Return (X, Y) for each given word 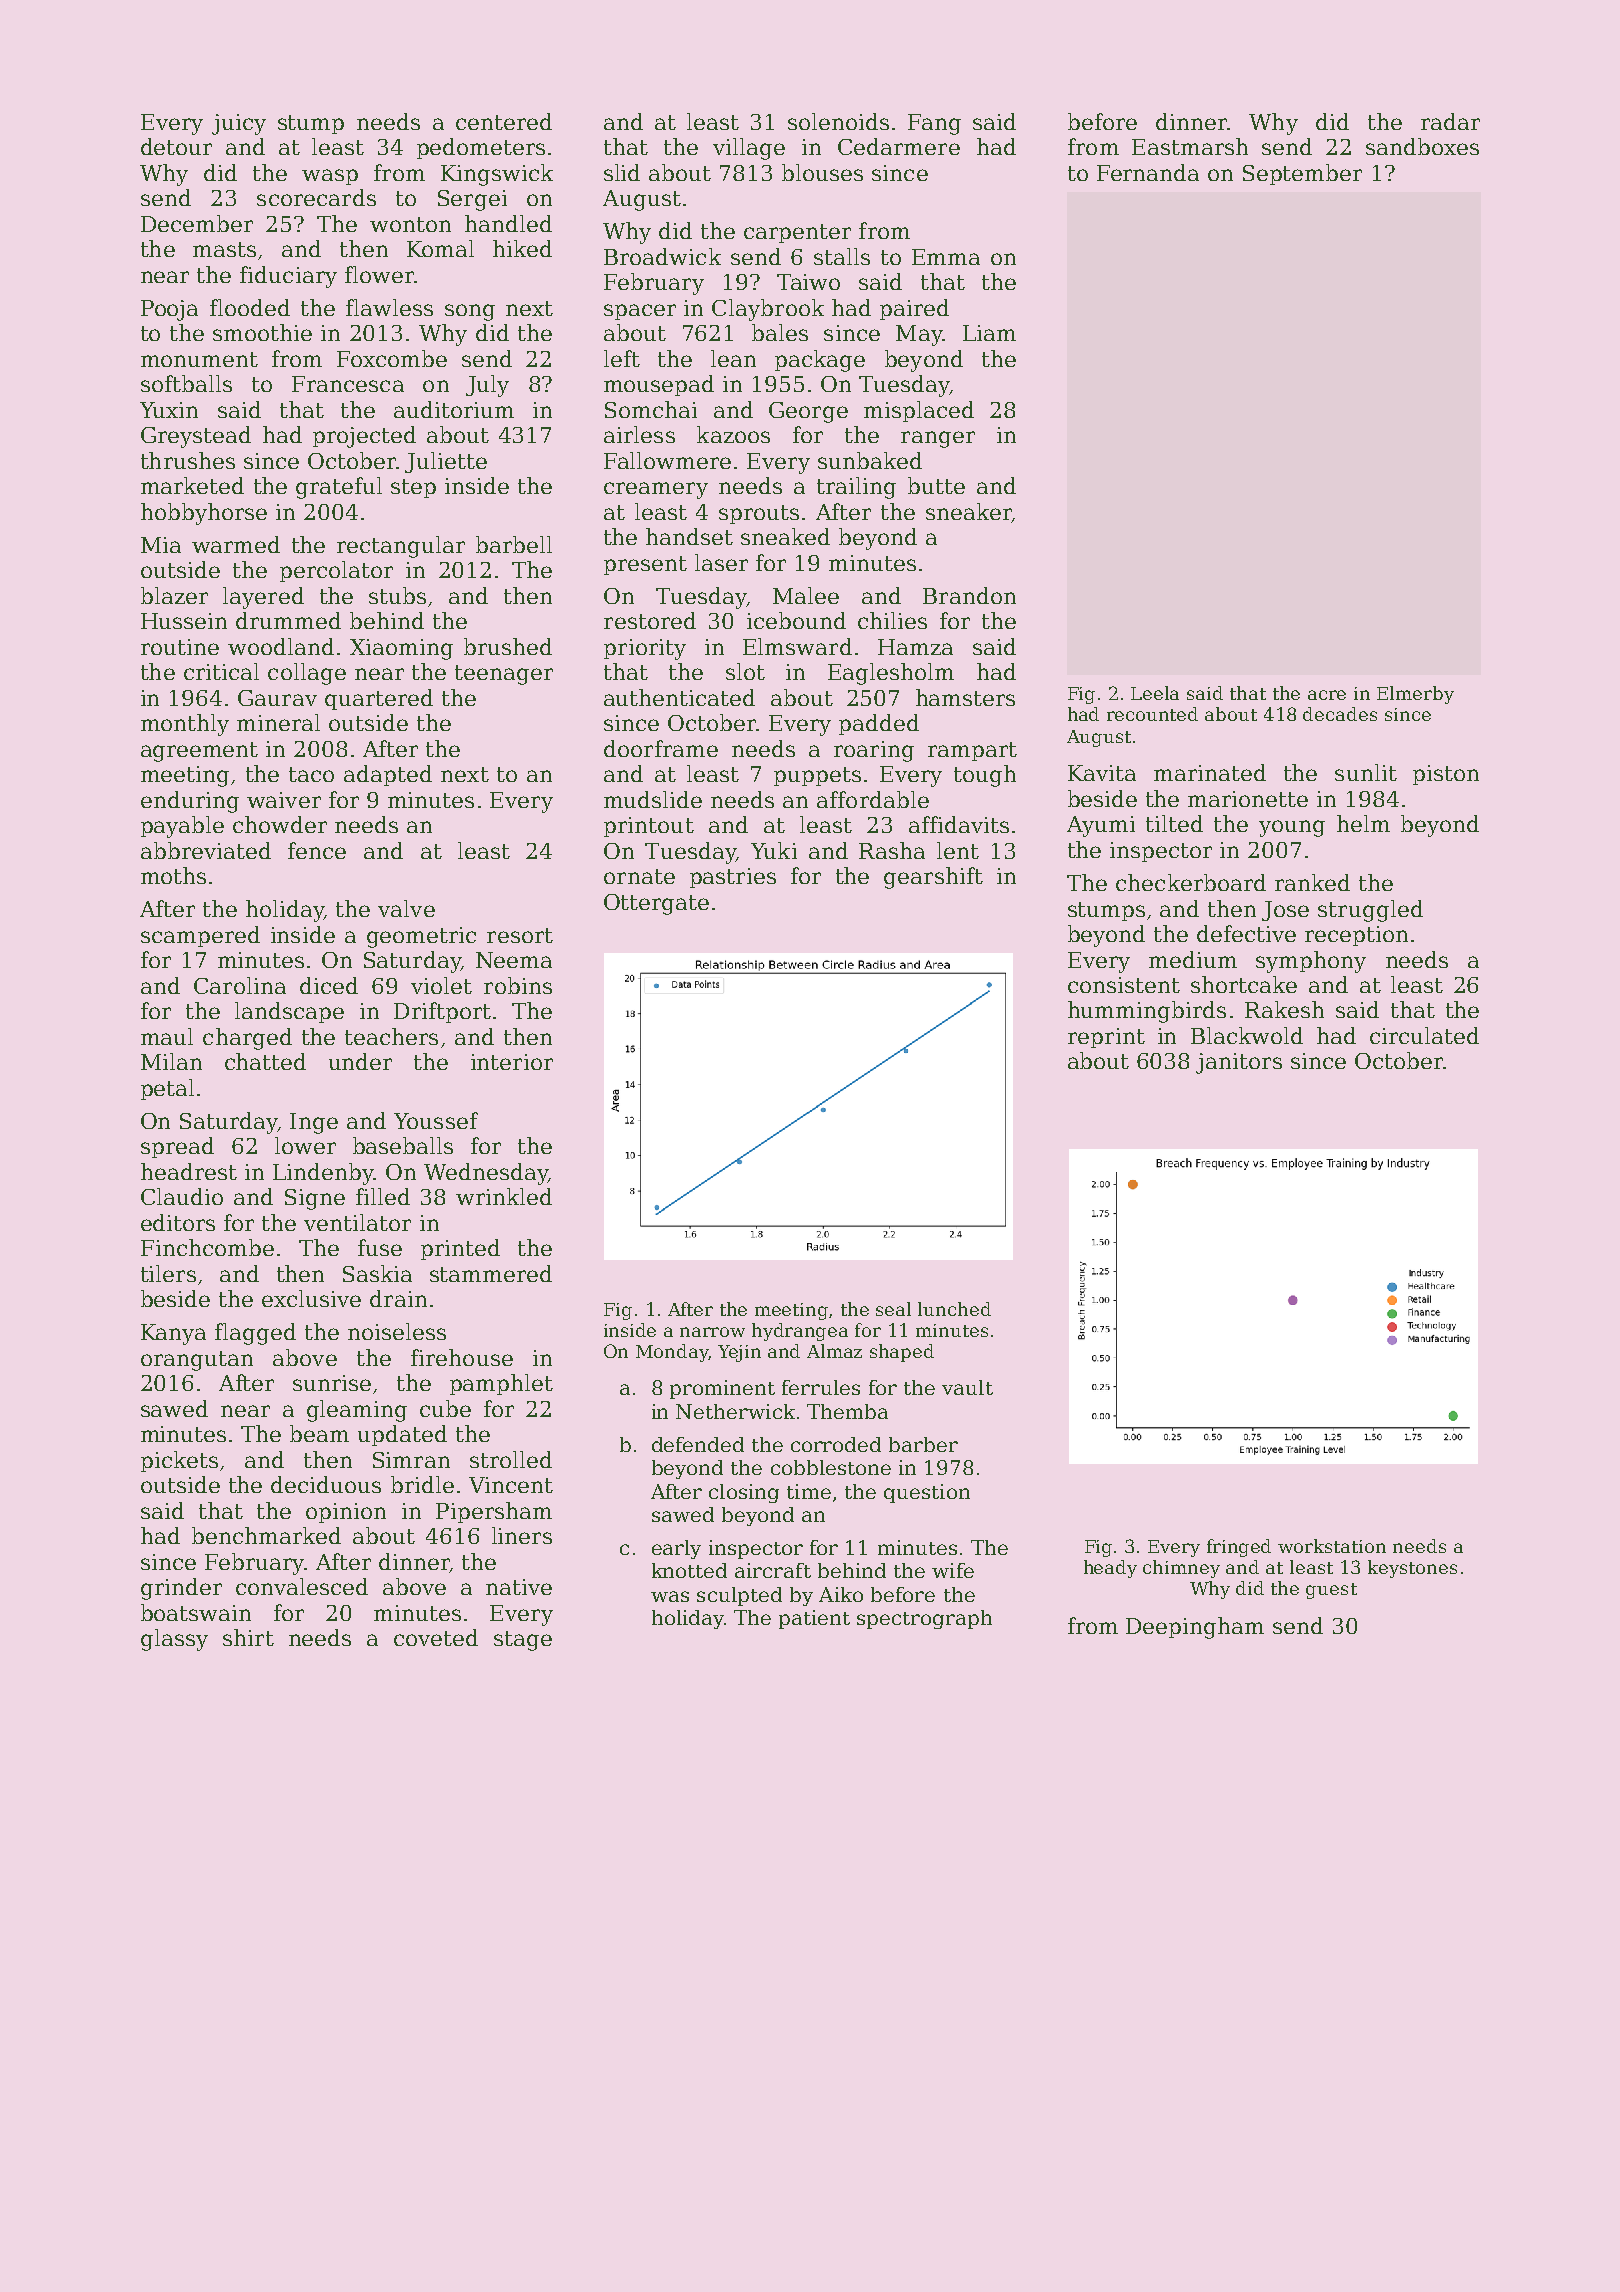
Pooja (169, 310)
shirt (248, 1637)
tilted (1174, 823)
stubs (397, 595)
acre (1327, 695)
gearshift (933, 878)
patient (814, 1619)
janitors (1239, 1063)
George (808, 412)
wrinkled (504, 1196)
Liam (989, 333)
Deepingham (1195, 1628)
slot (745, 671)
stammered (491, 1273)
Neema (514, 960)
